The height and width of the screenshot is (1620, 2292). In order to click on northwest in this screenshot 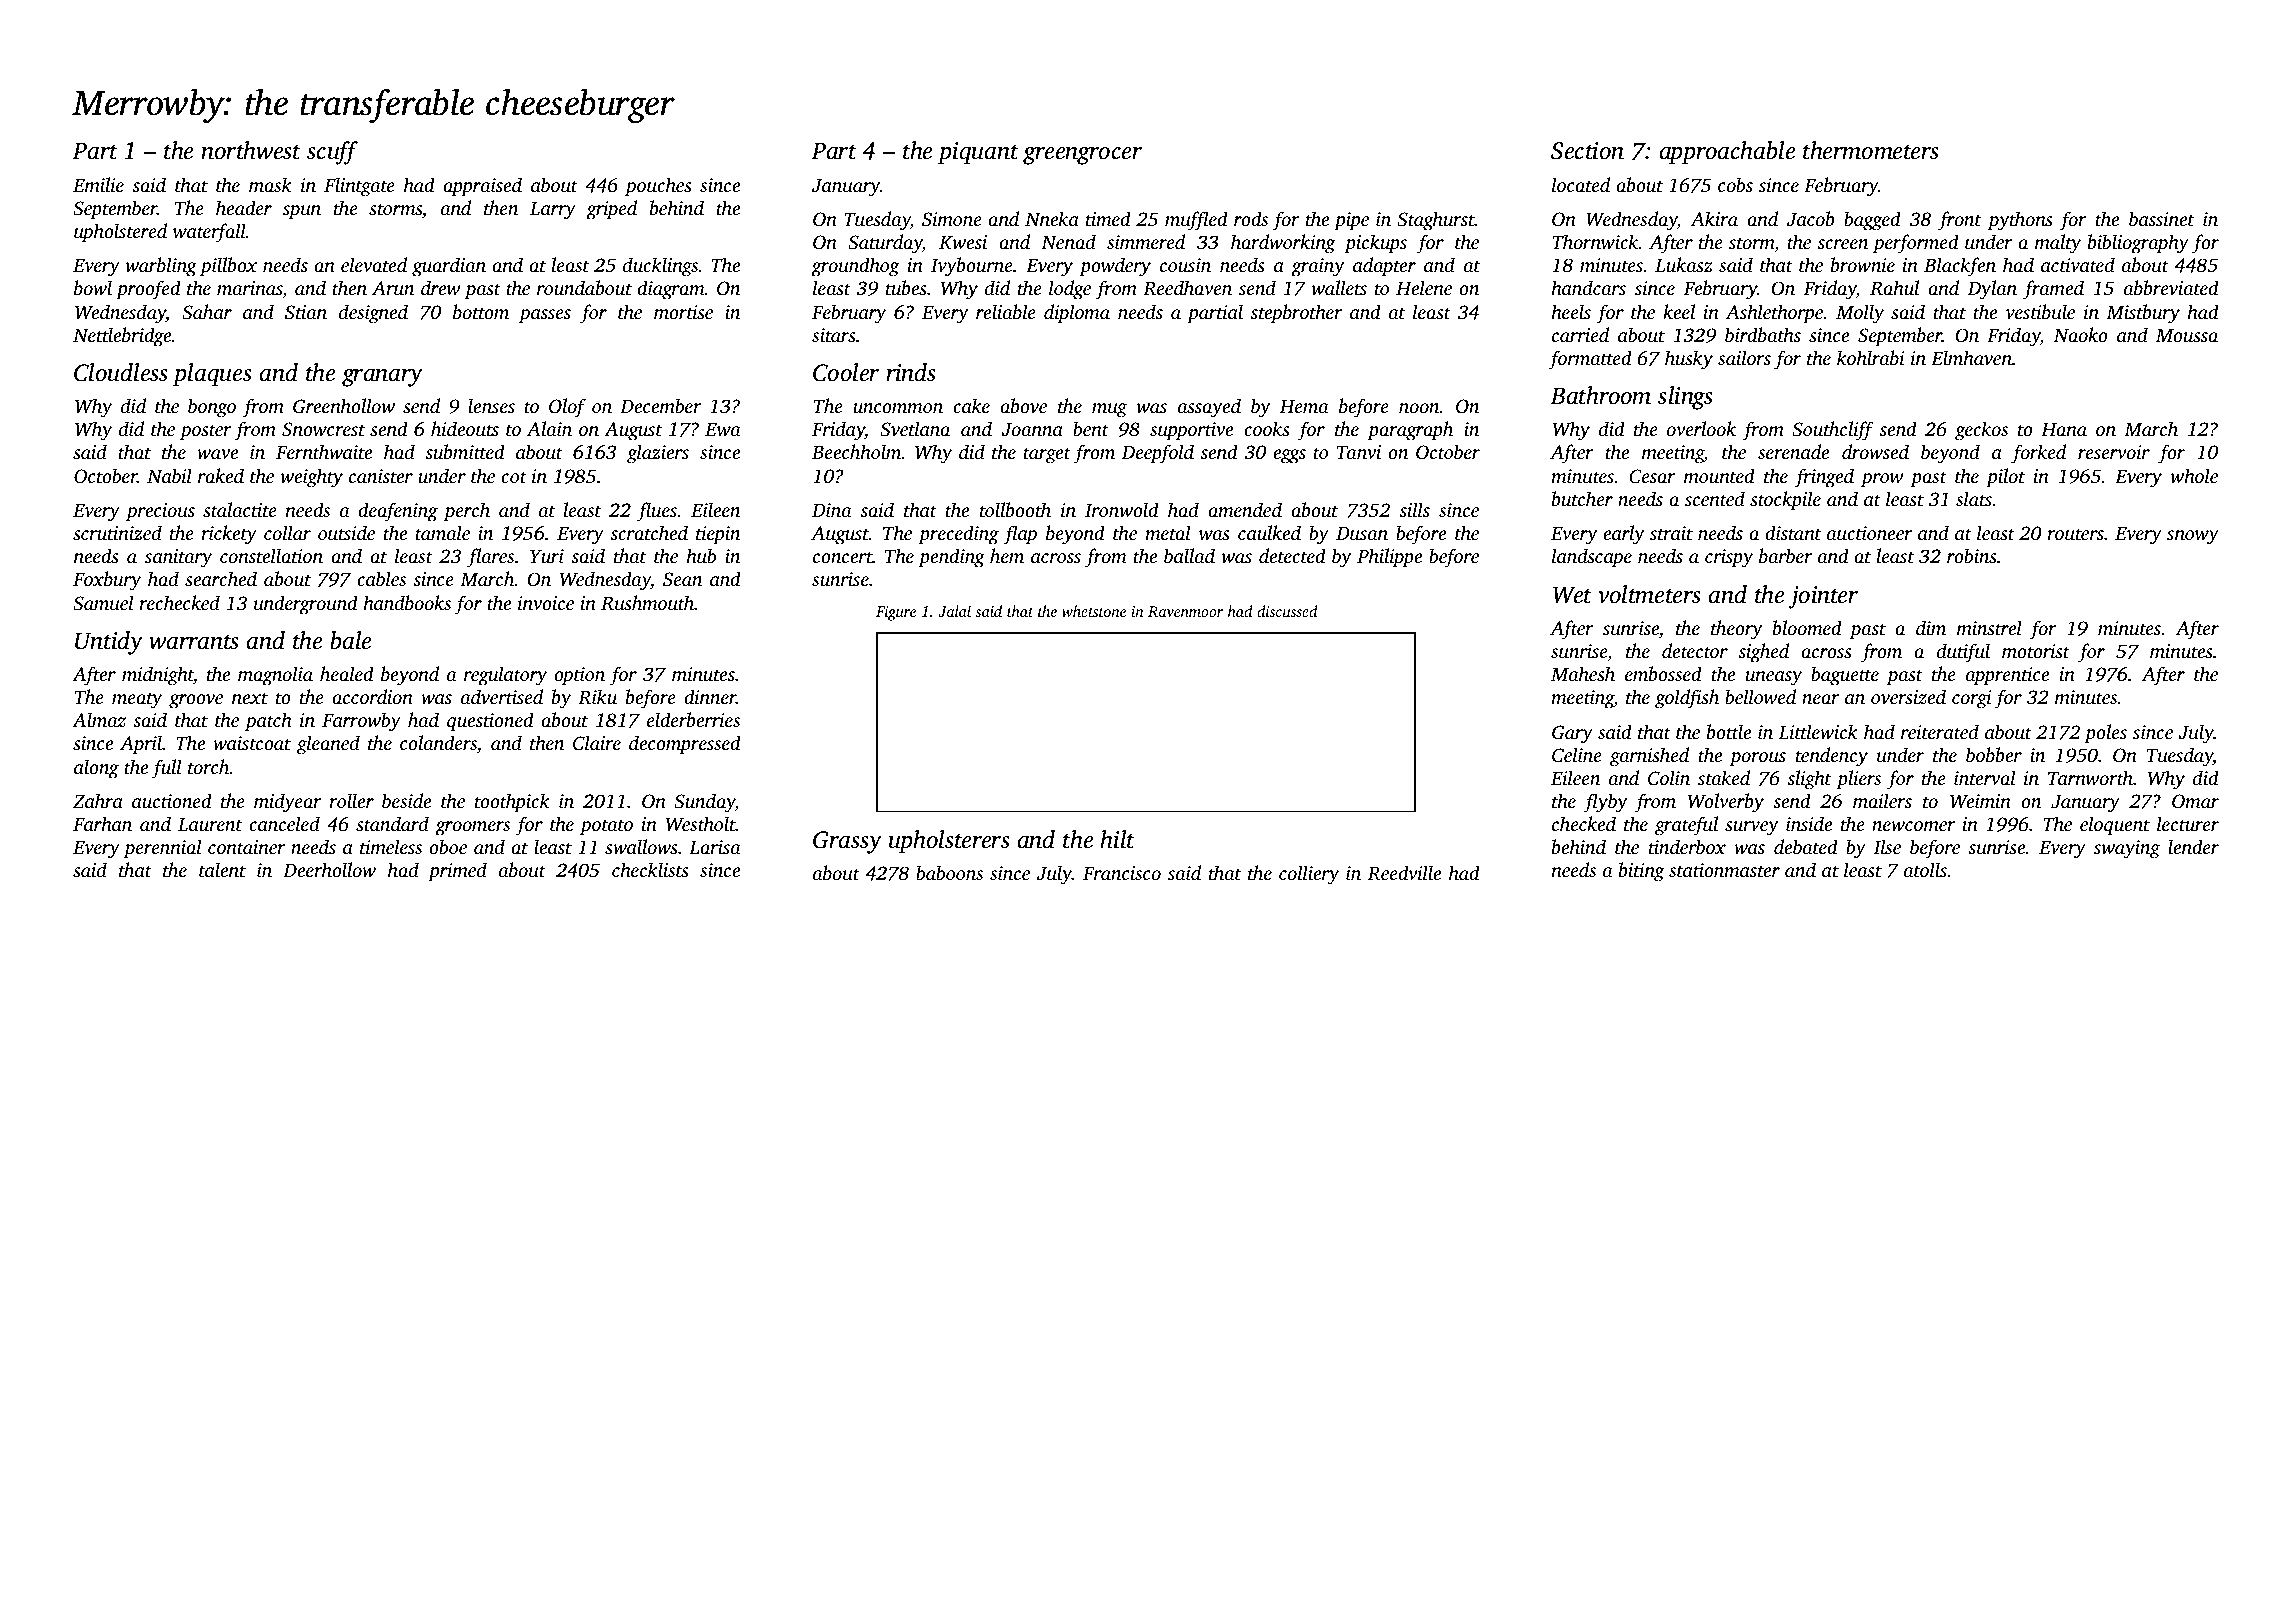, I will do `click(251, 150)`.
